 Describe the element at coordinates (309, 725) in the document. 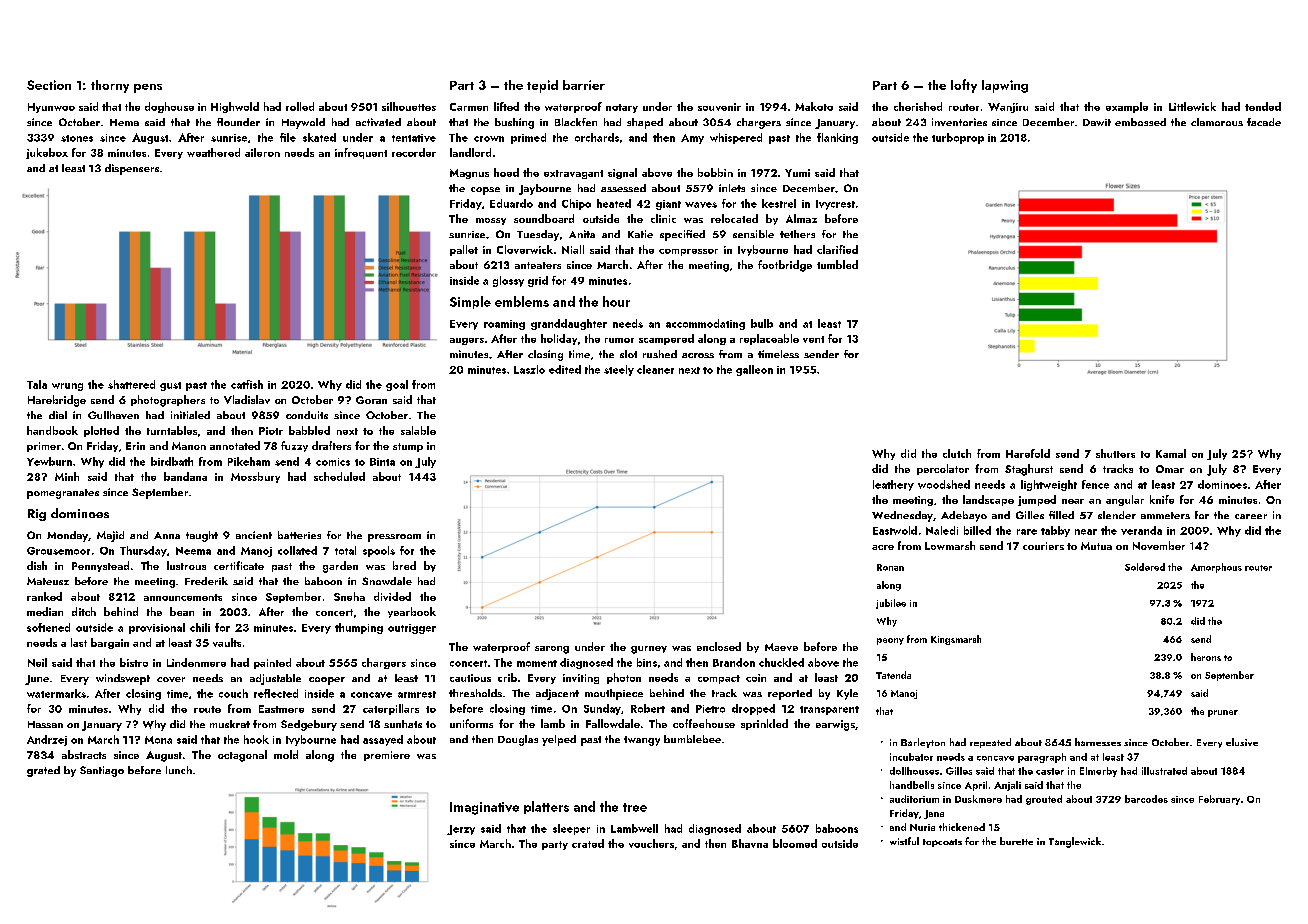

I see `Sedgebury` at that location.
